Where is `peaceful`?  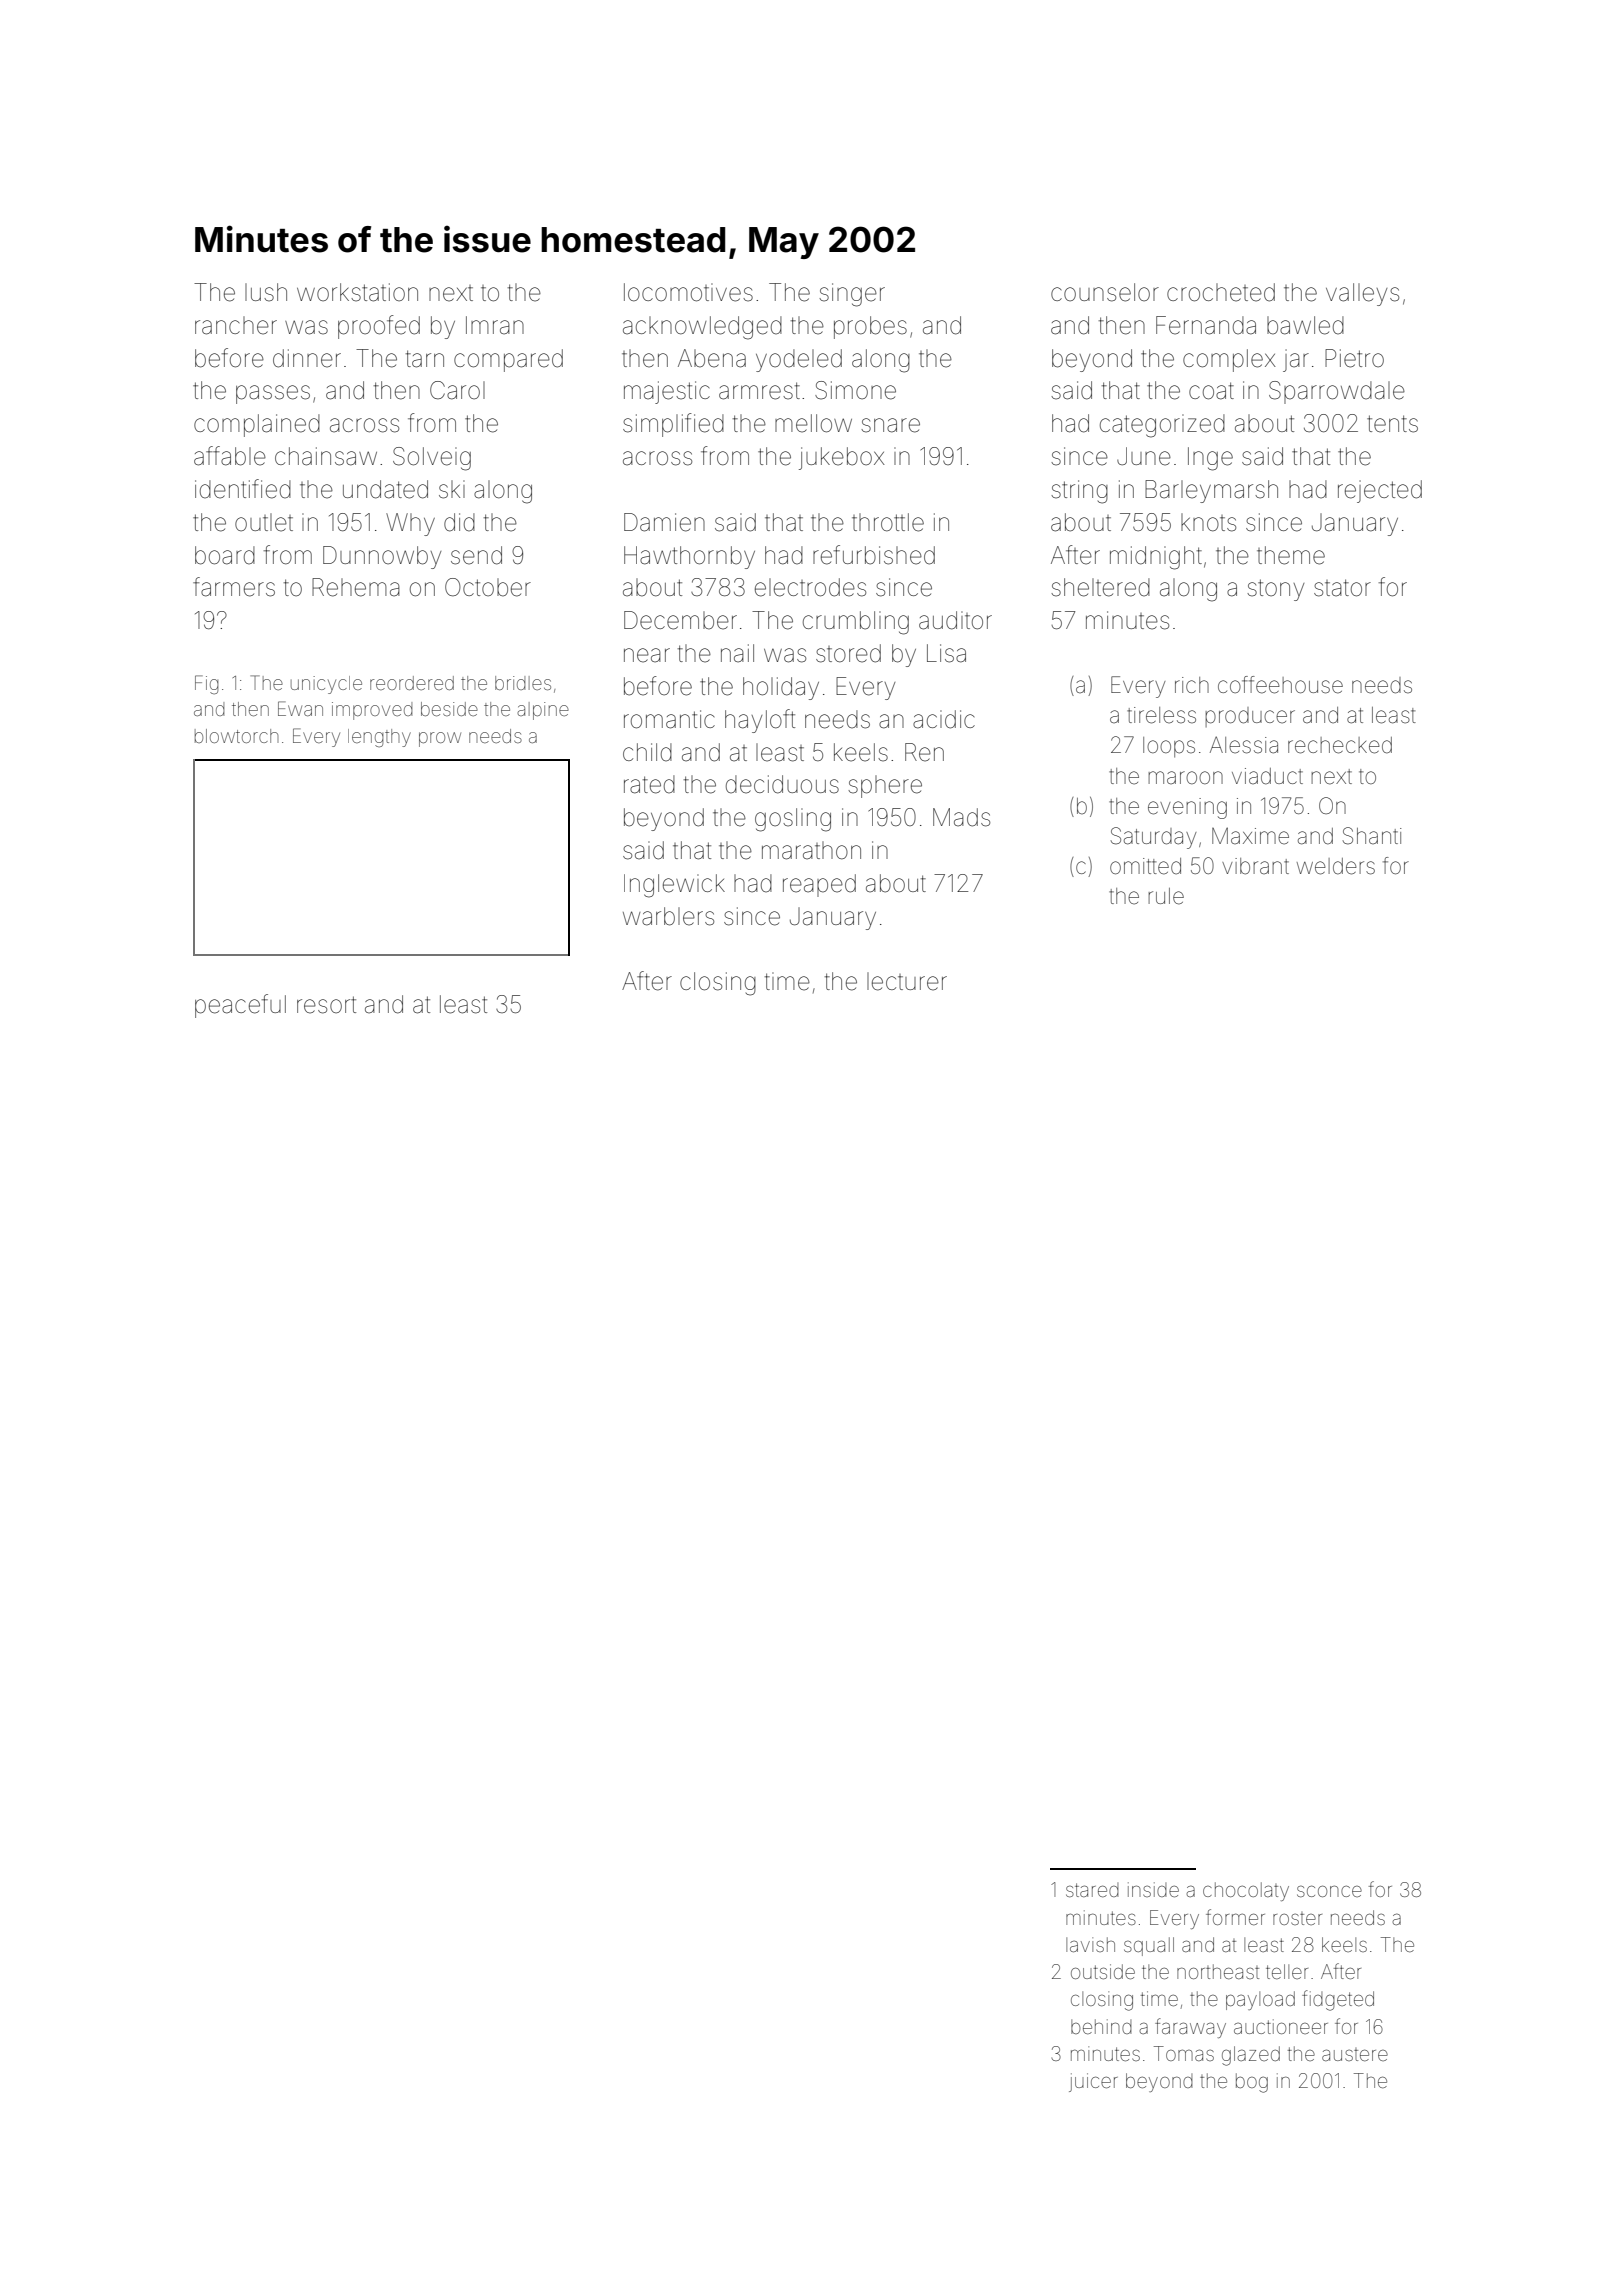
peaceful is located at coordinates (240, 1006).
